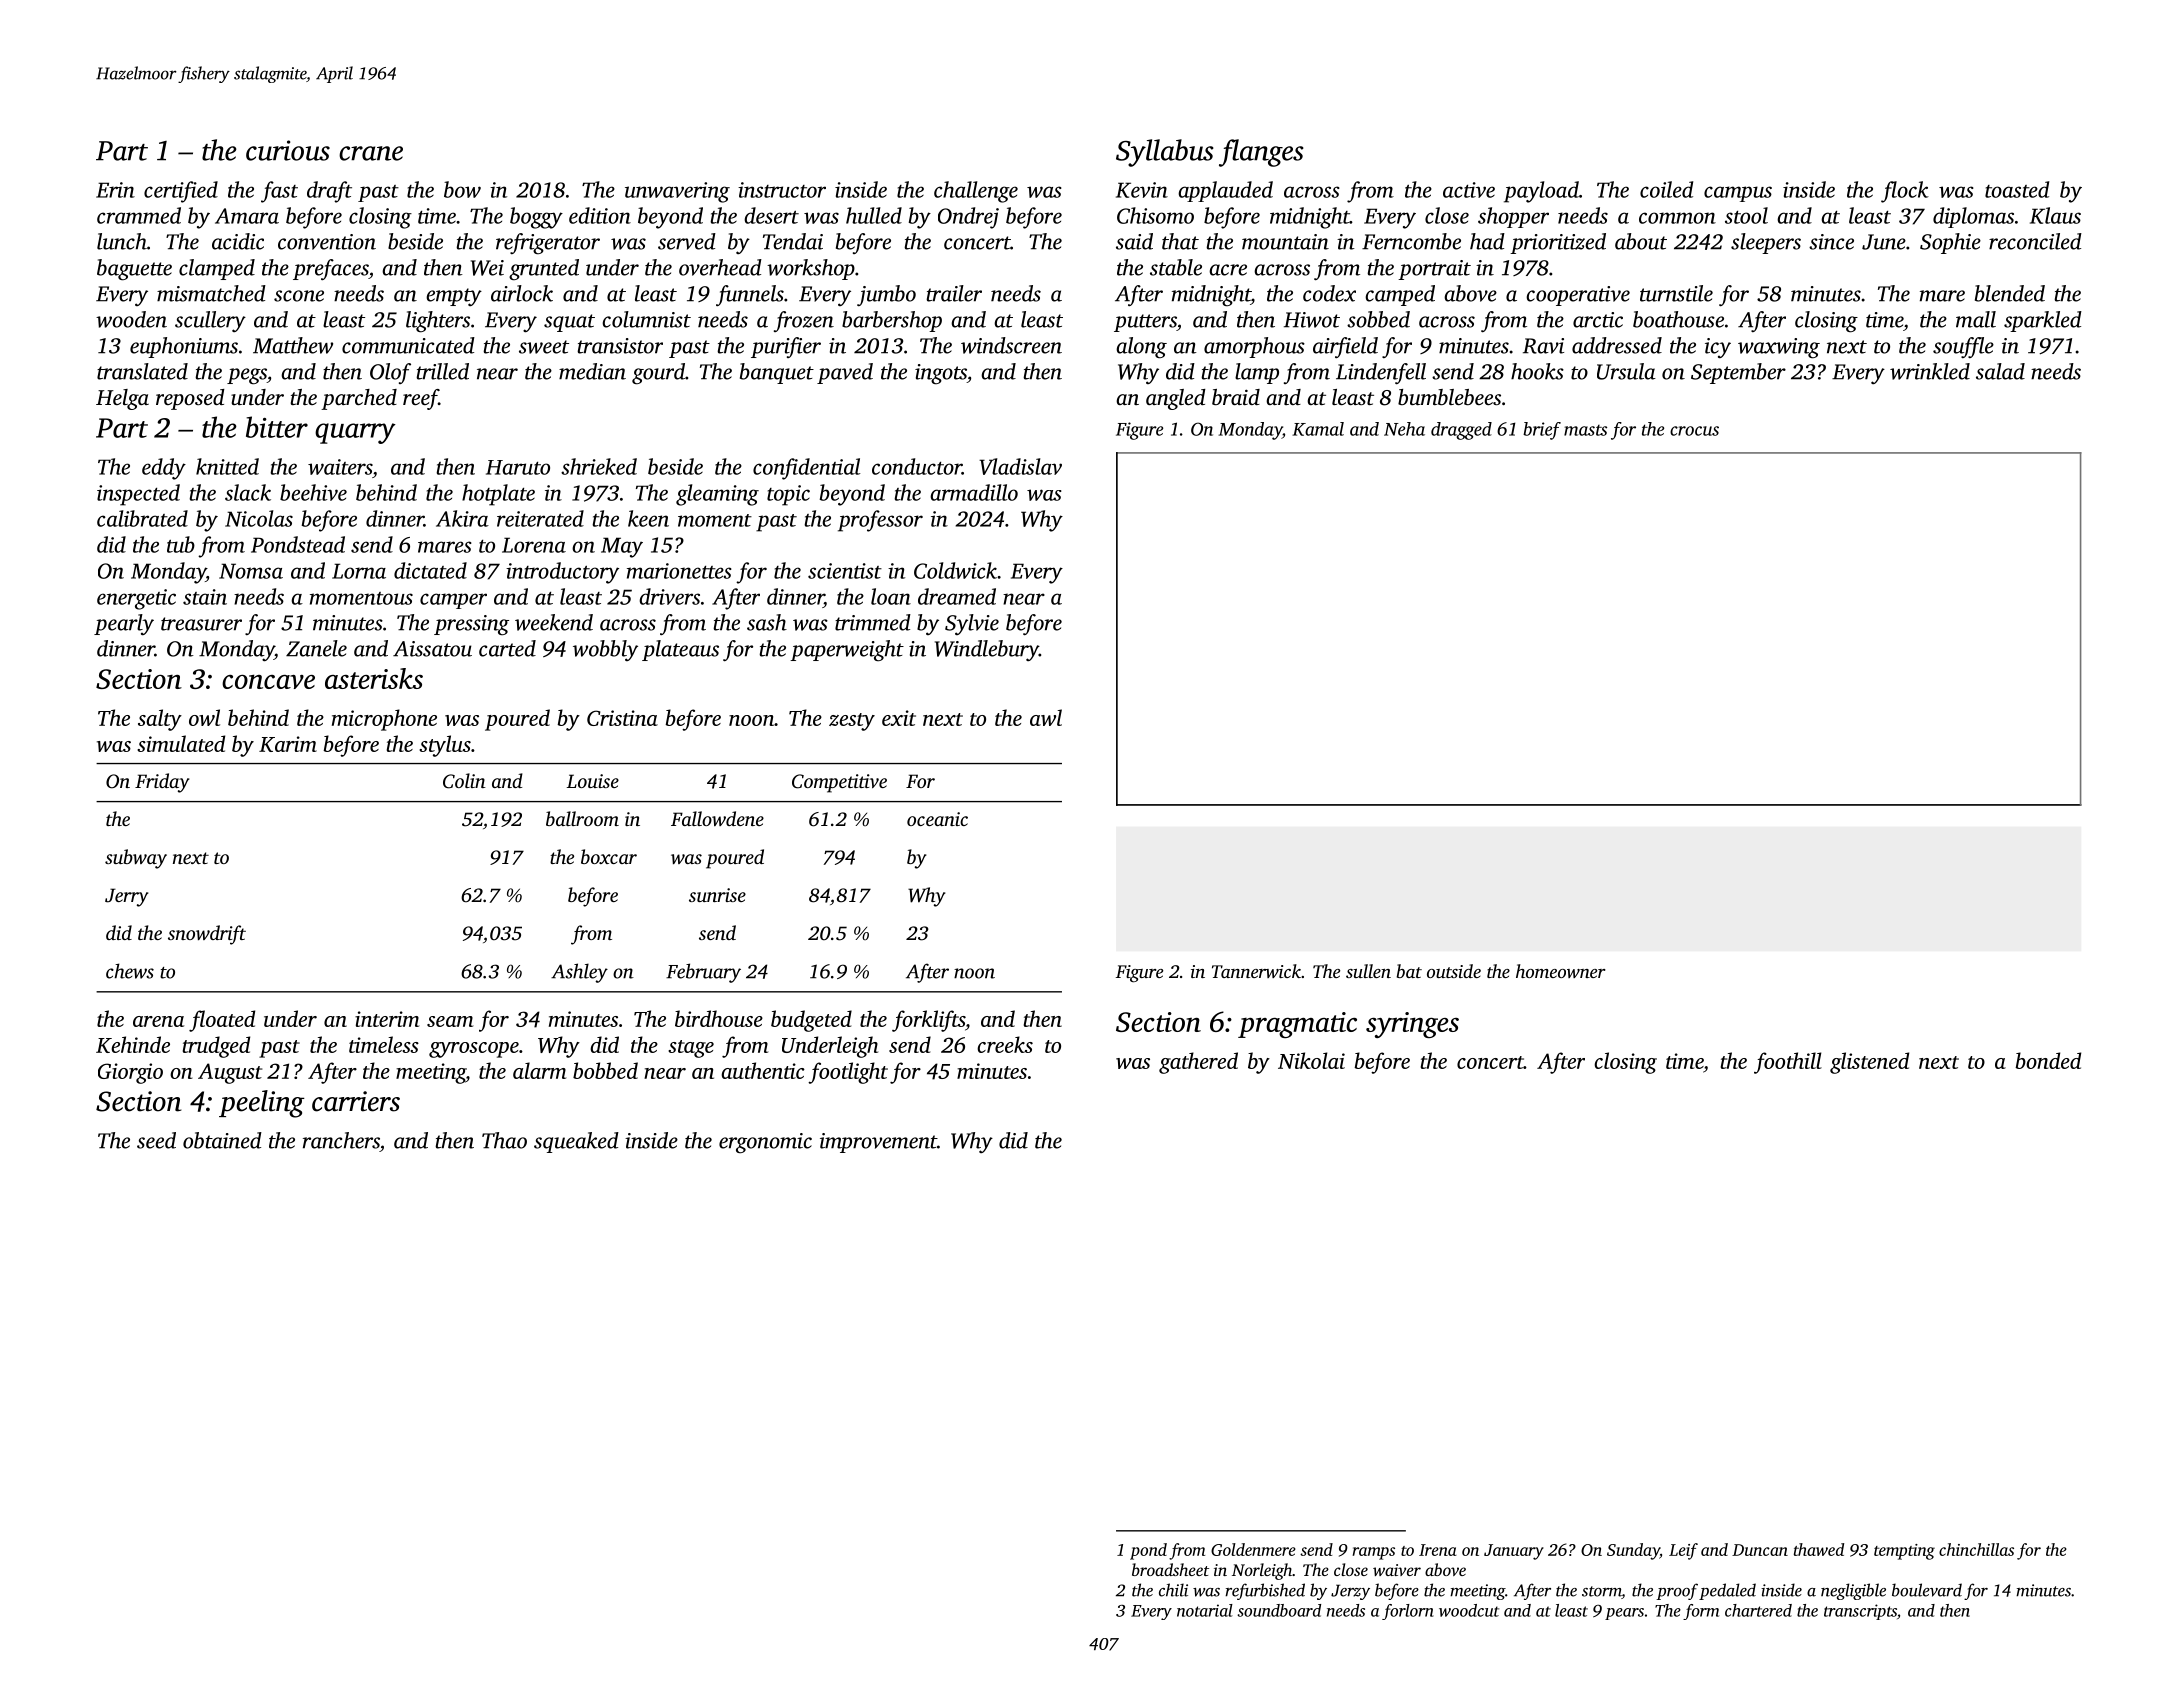 The image size is (2178, 1683). Describe the element at coordinates (1561, 971) in the image. I see `homeowner` at that location.
